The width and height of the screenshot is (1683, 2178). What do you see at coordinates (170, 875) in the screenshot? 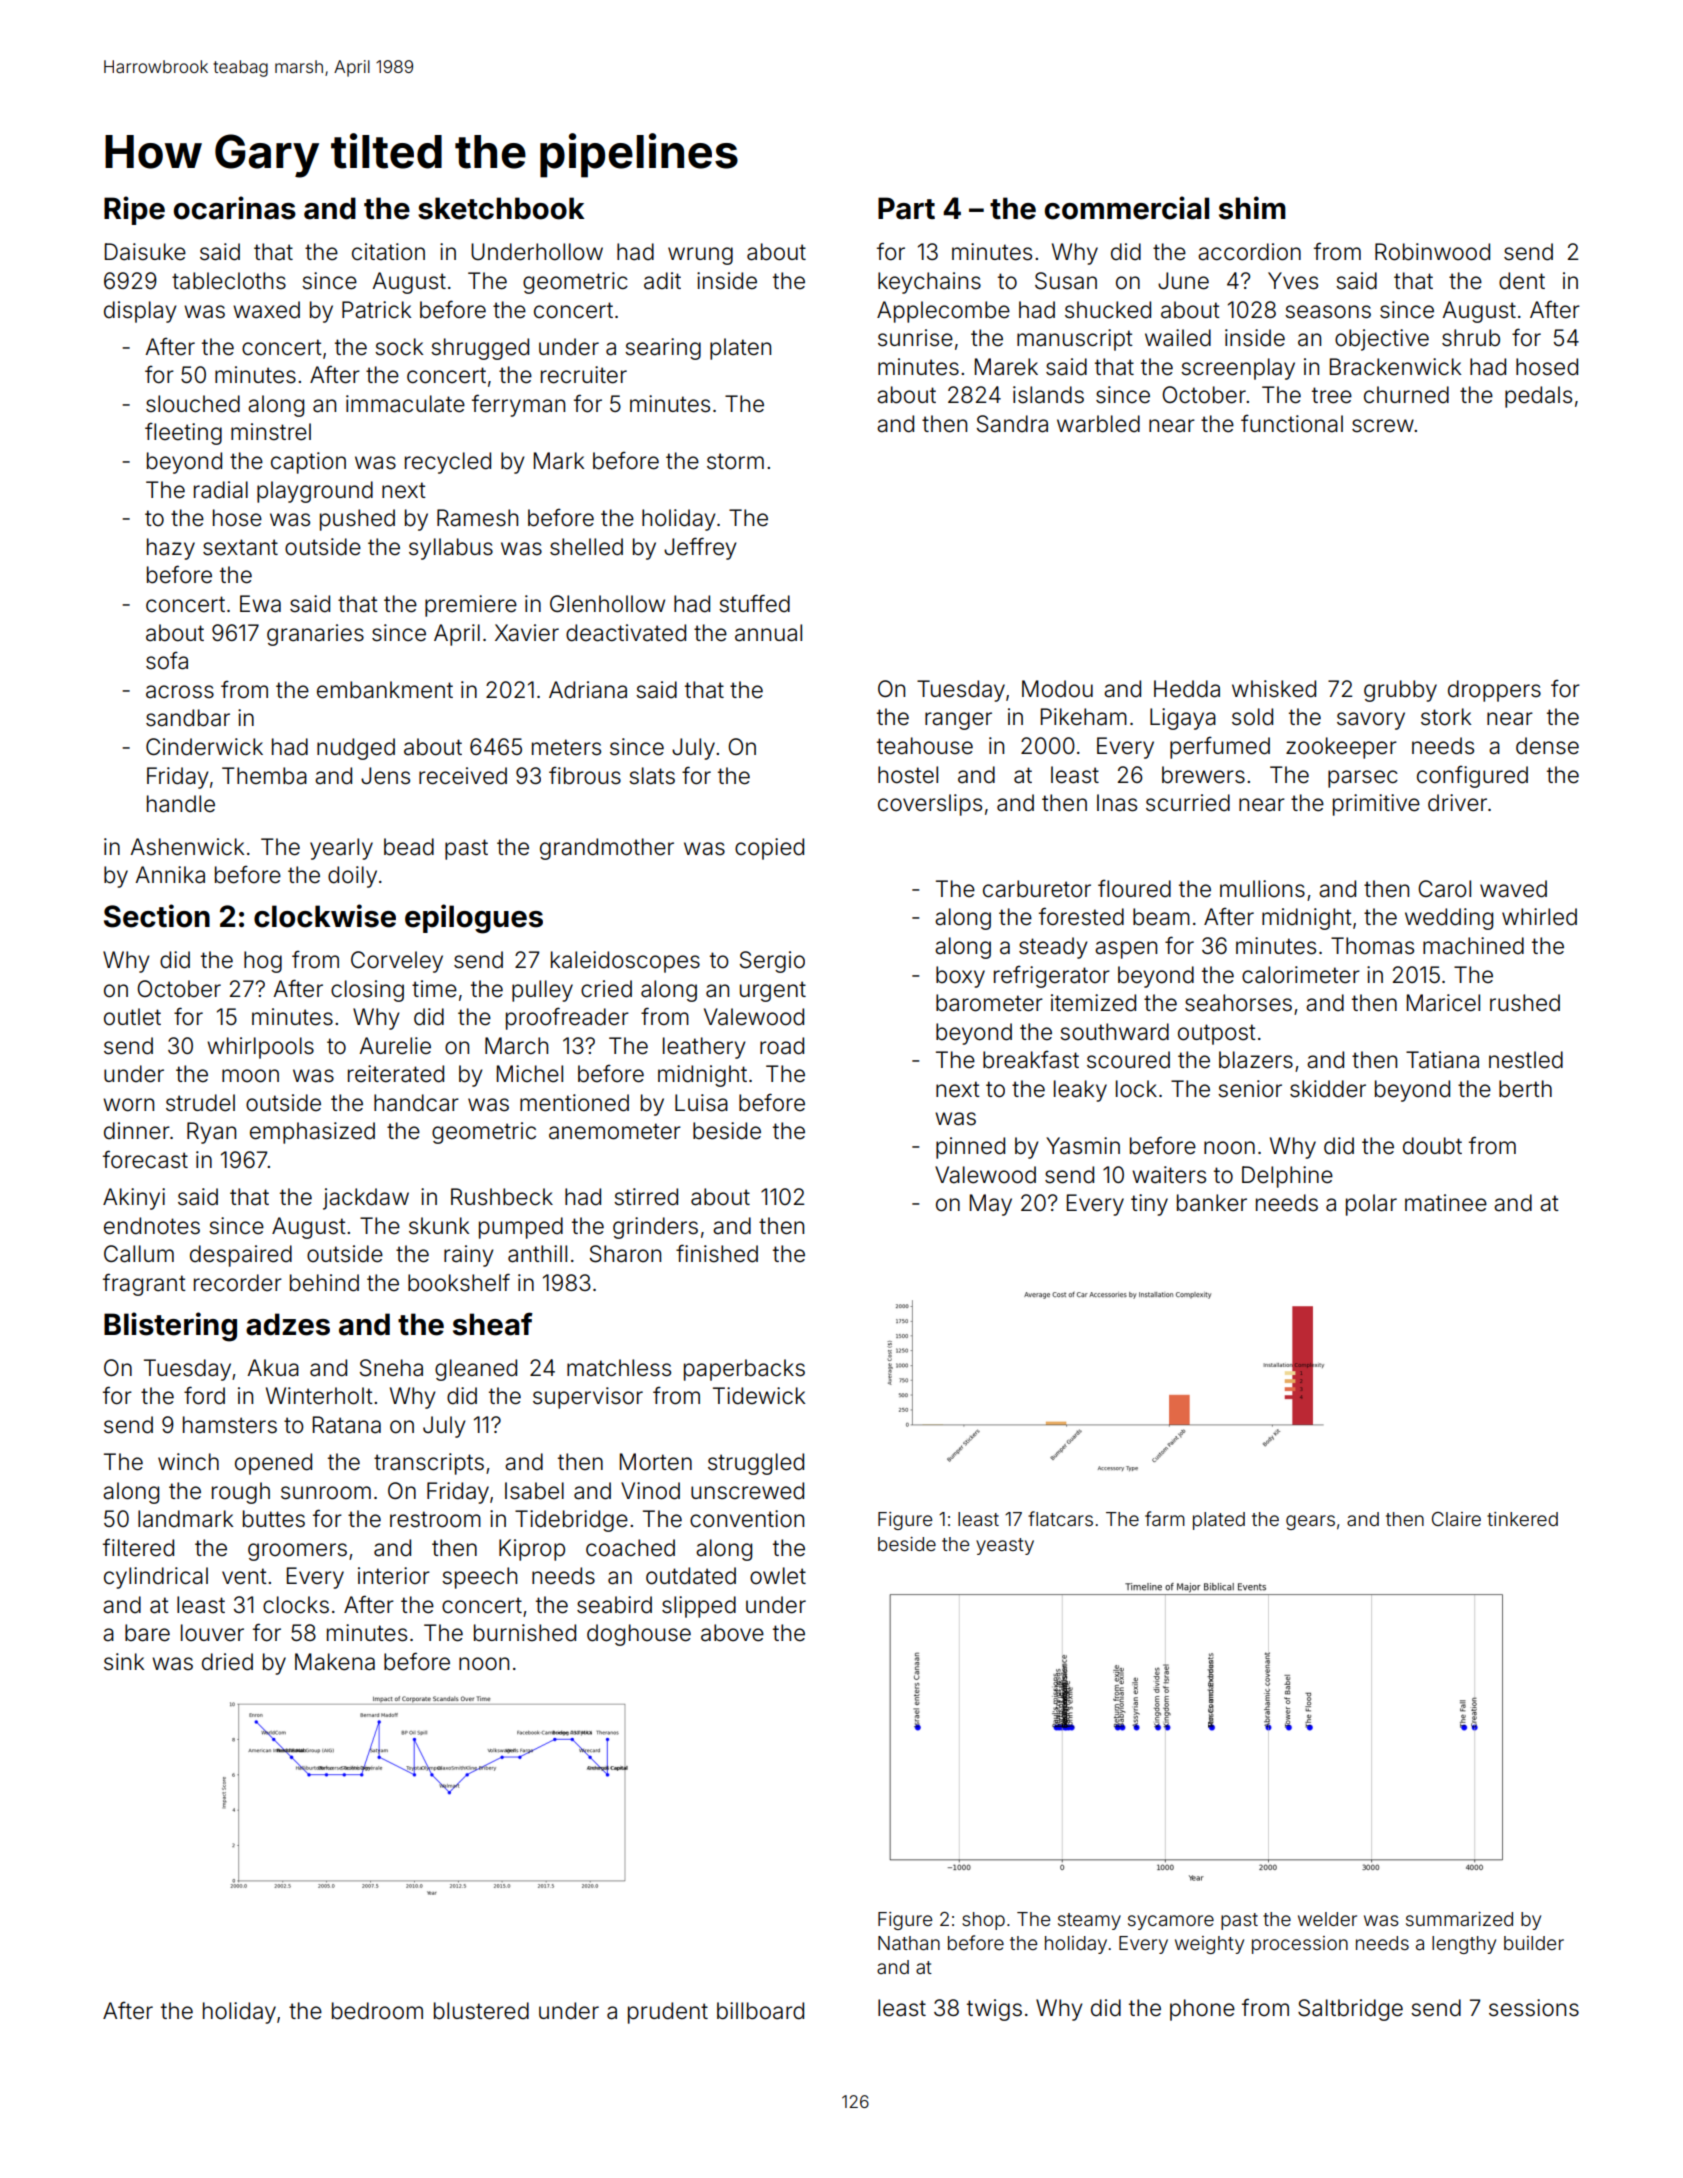
I see `Annika` at bounding box center [170, 875].
